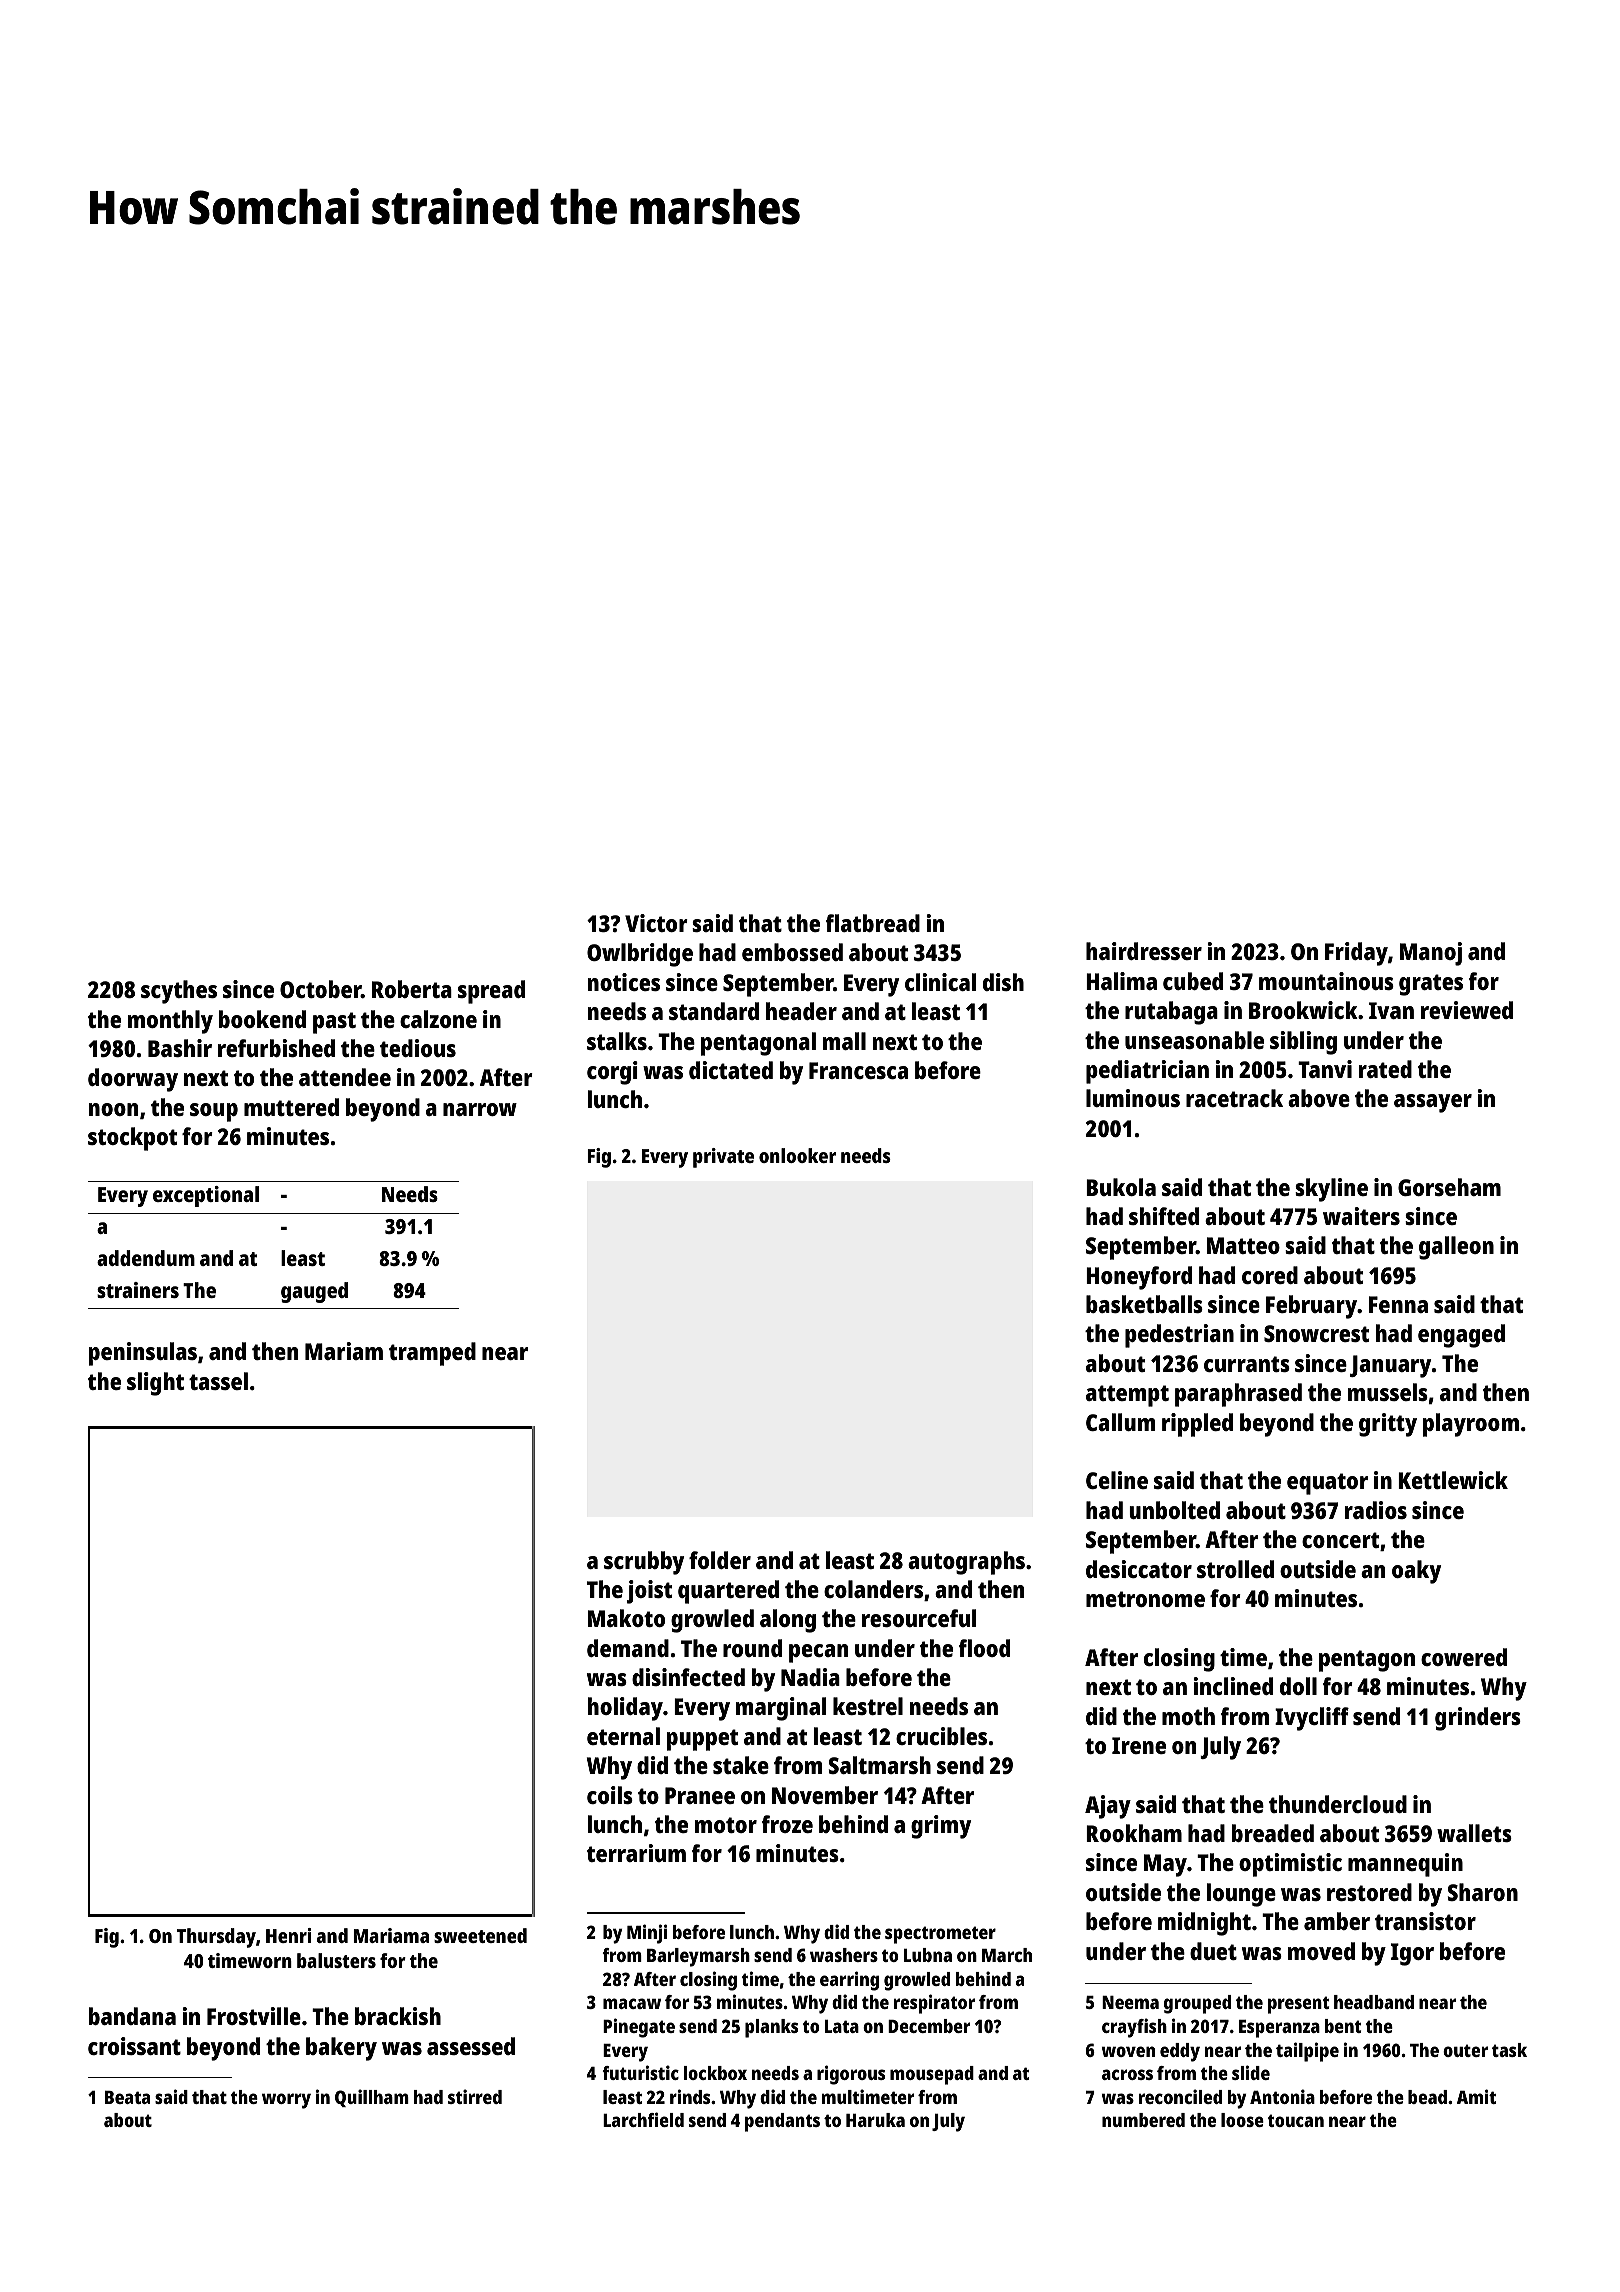 The width and height of the screenshot is (1620, 2292). What do you see at coordinates (1144, 1304) in the screenshot?
I see `basketballs` at bounding box center [1144, 1304].
